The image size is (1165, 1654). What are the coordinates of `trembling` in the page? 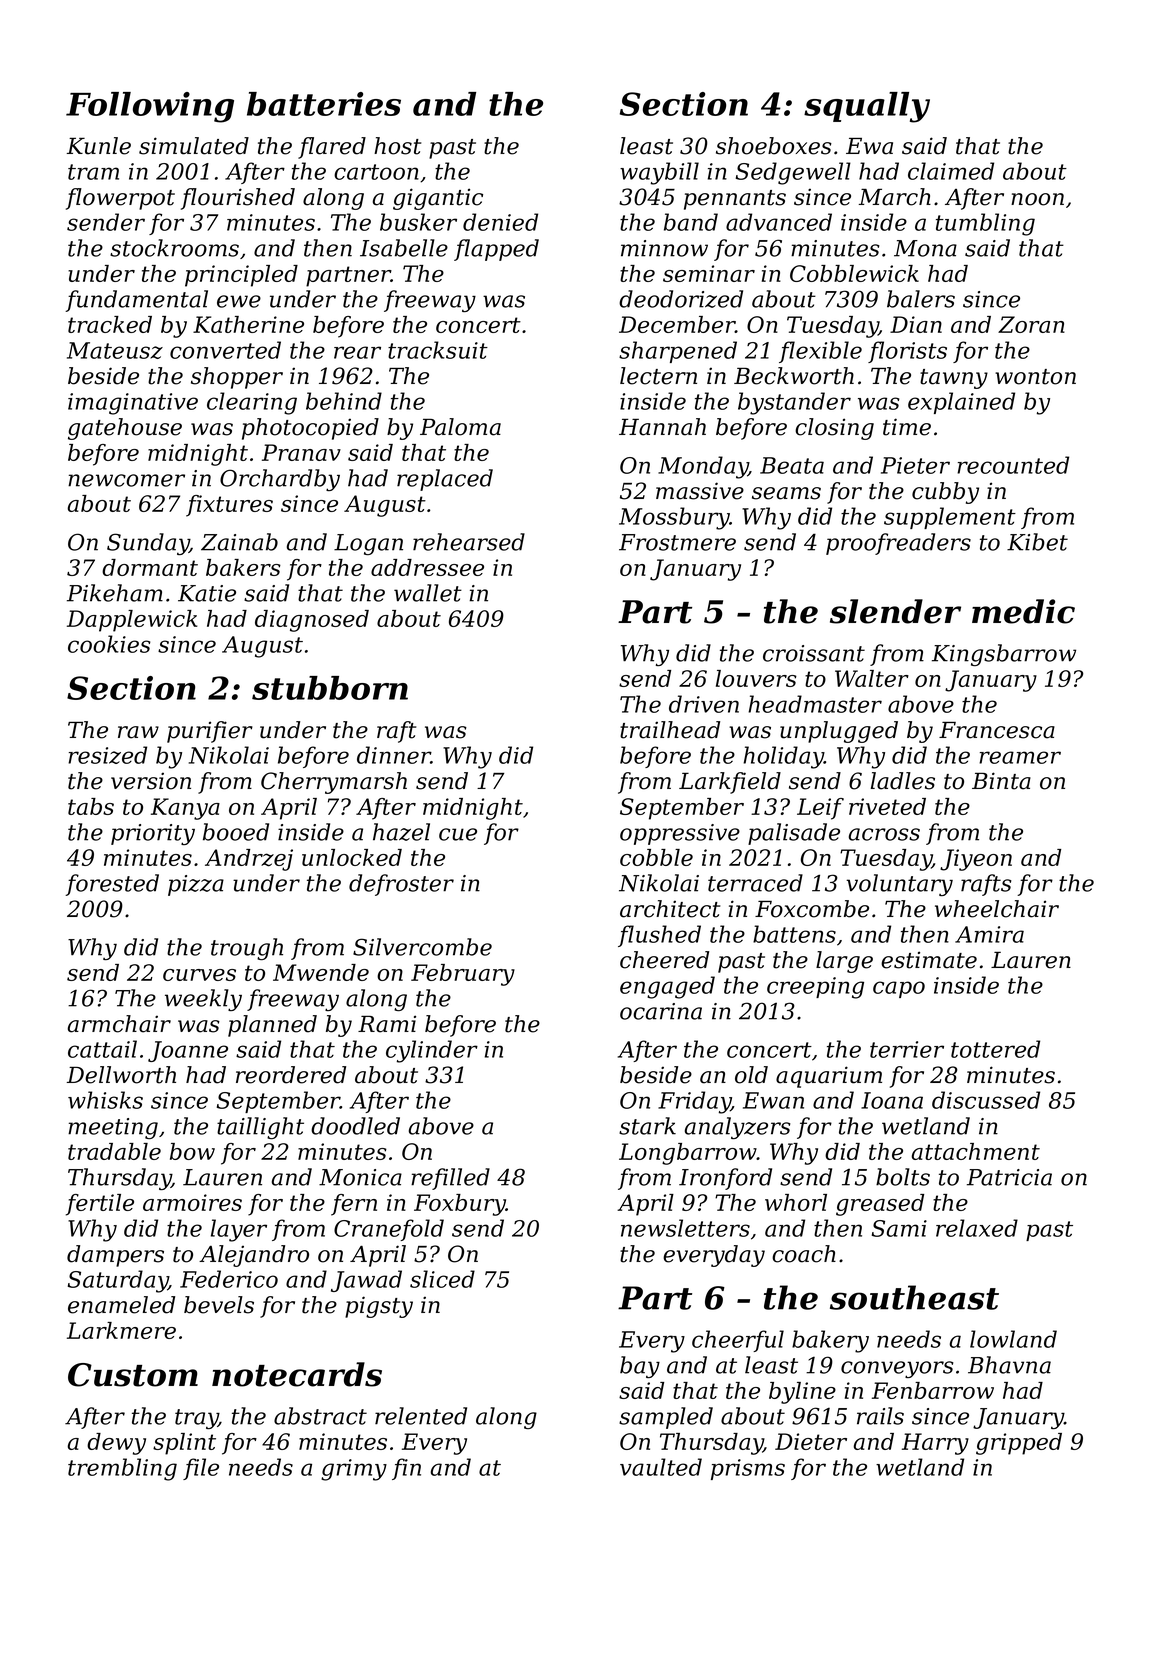 It's located at (122, 1469).
